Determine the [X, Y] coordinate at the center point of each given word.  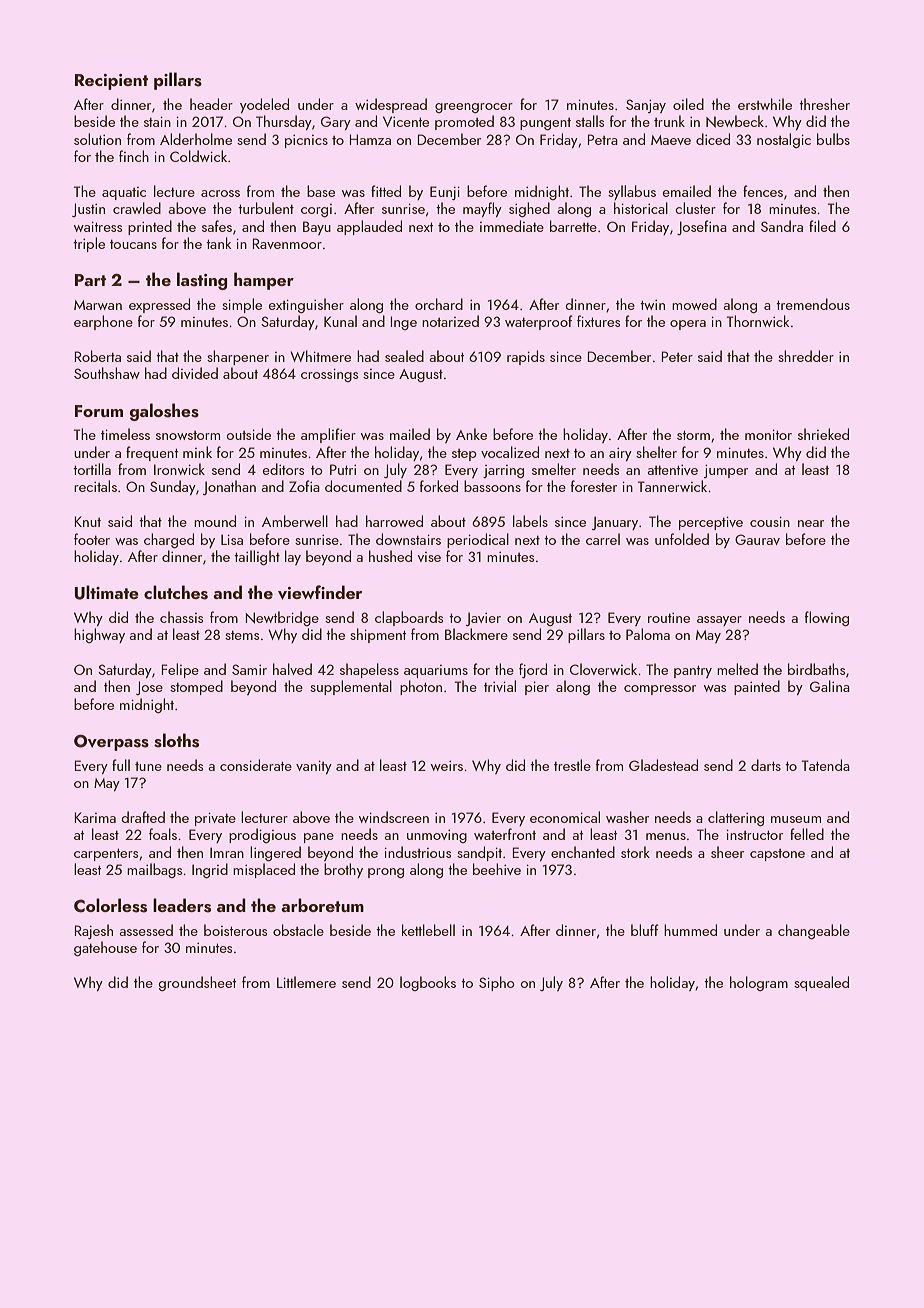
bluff [645, 930]
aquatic [124, 193]
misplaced [264, 870]
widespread [391, 105]
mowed [694, 304]
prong [386, 873]
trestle [572, 765]
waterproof [539, 322]
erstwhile [765, 104]
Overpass [111, 742]
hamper [264, 281]
